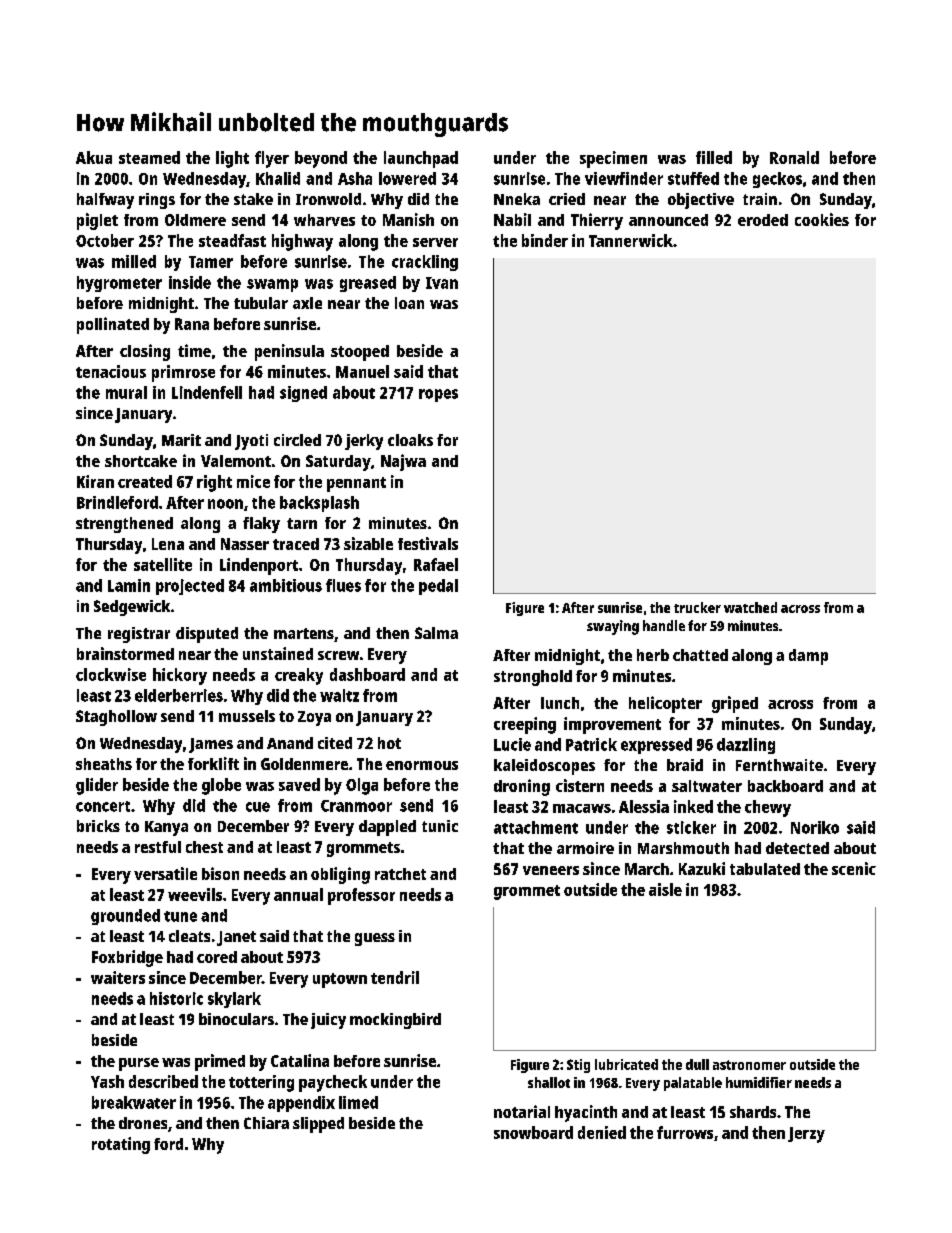 Image resolution: width=952 pixels, height=1233 pixels. I want to click on steadfast, so click(232, 240).
